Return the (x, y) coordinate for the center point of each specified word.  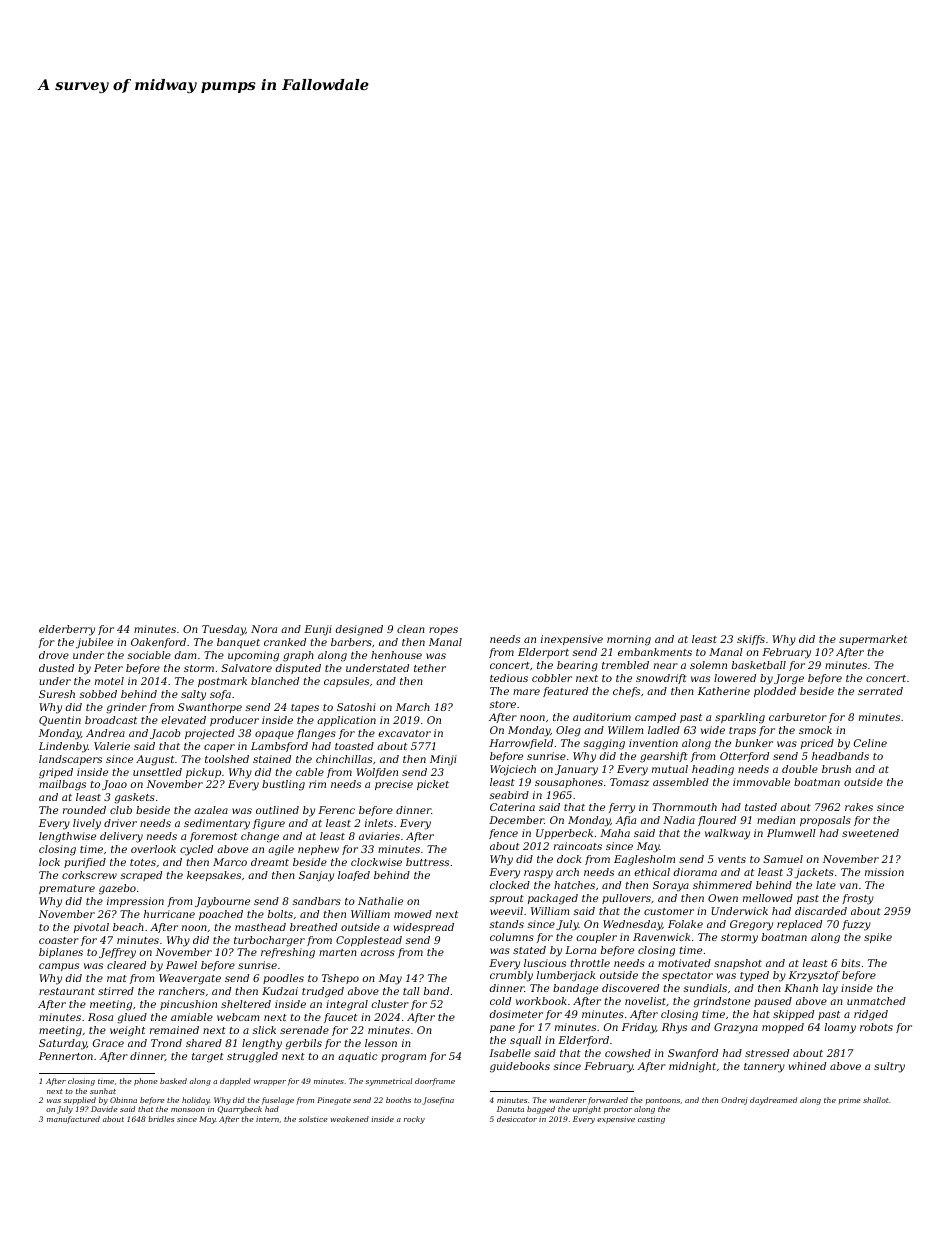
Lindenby (63, 747)
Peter (108, 668)
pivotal (91, 928)
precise (394, 785)
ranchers (182, 991)
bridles (161, 1119)
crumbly (511, 976)
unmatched (876, 1001)
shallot (876, 1100)
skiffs (751, 640)
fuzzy (856, 925)
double (800, 769)
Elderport (543, 653)
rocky (414, 1120)
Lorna (580, 950)
